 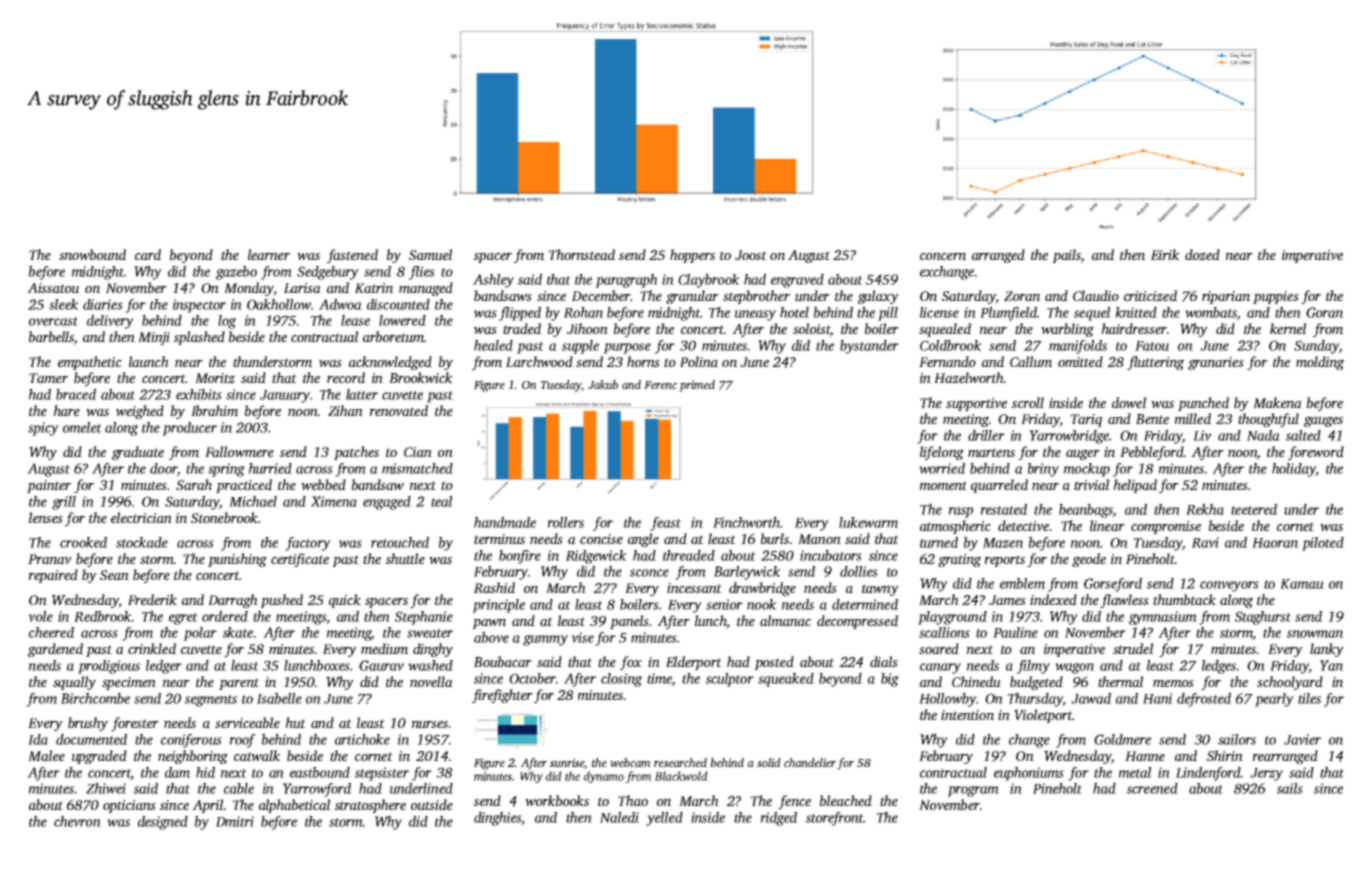 What do you see at coordinates (1066, 256) in the image?
I see `pails` at bounding box center [1066, 256].
